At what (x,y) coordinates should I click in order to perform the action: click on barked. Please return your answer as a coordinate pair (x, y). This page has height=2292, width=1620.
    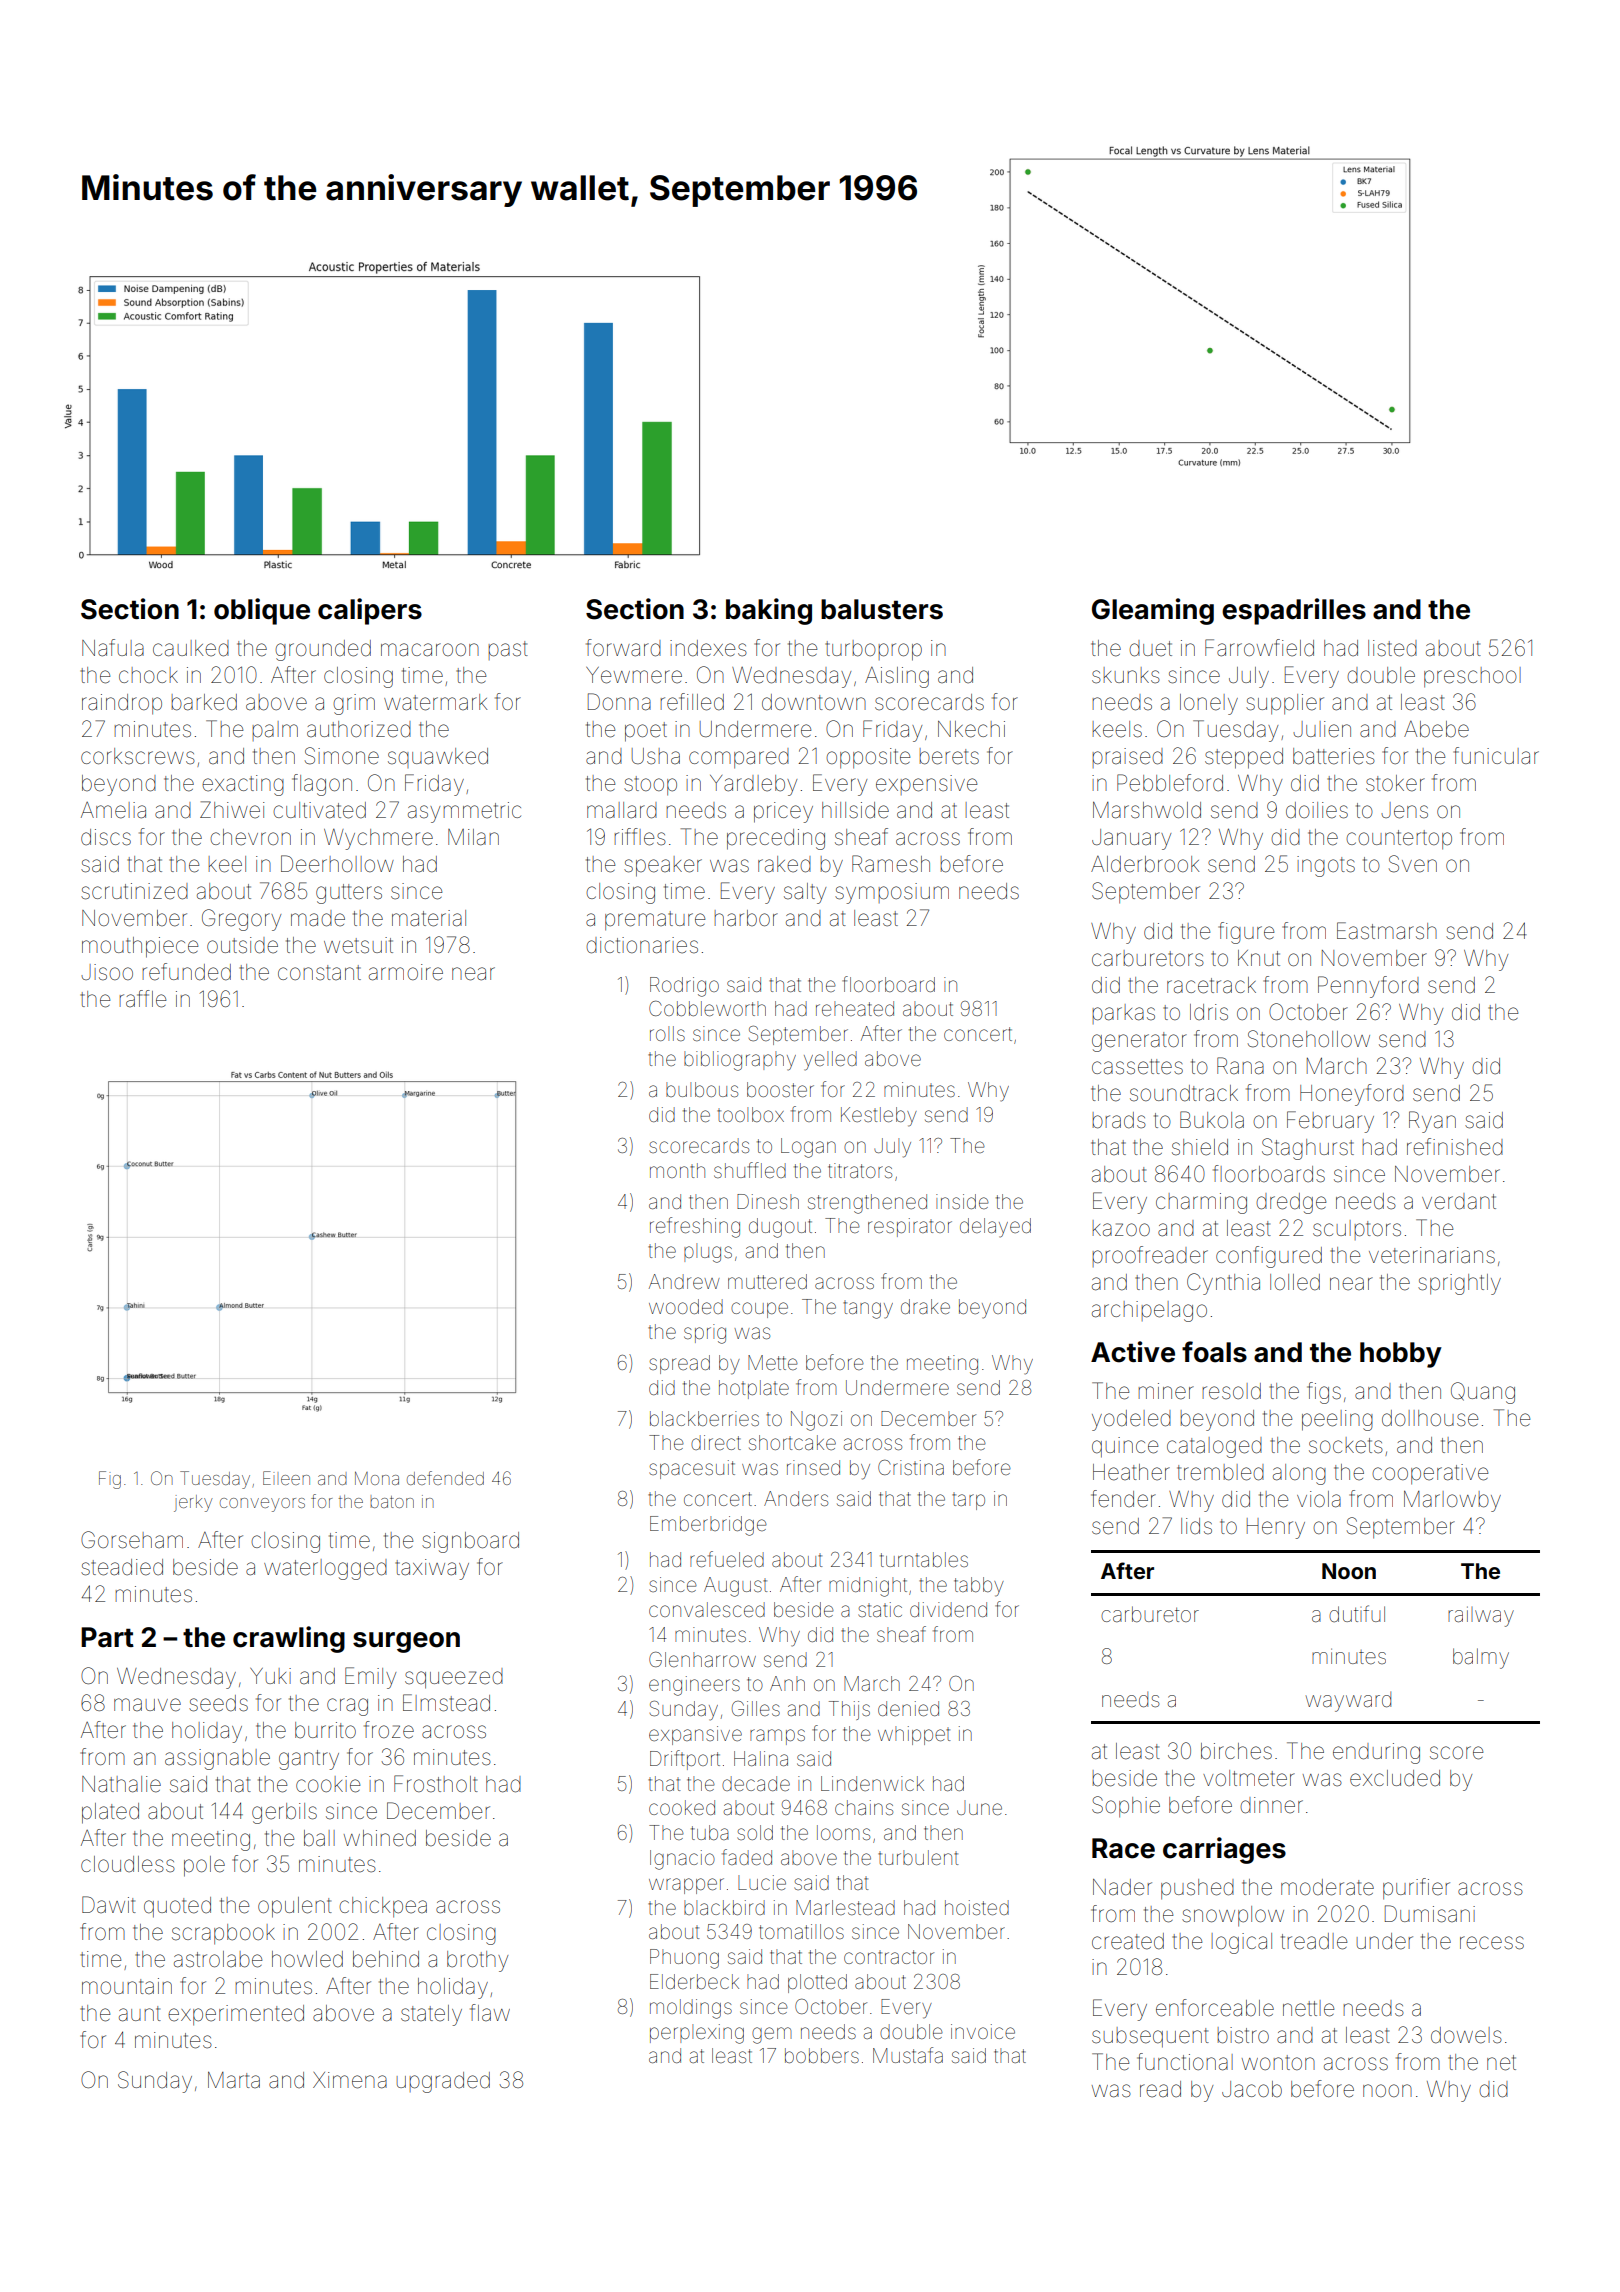
    Looking at the image, I should click on (204, 702).
